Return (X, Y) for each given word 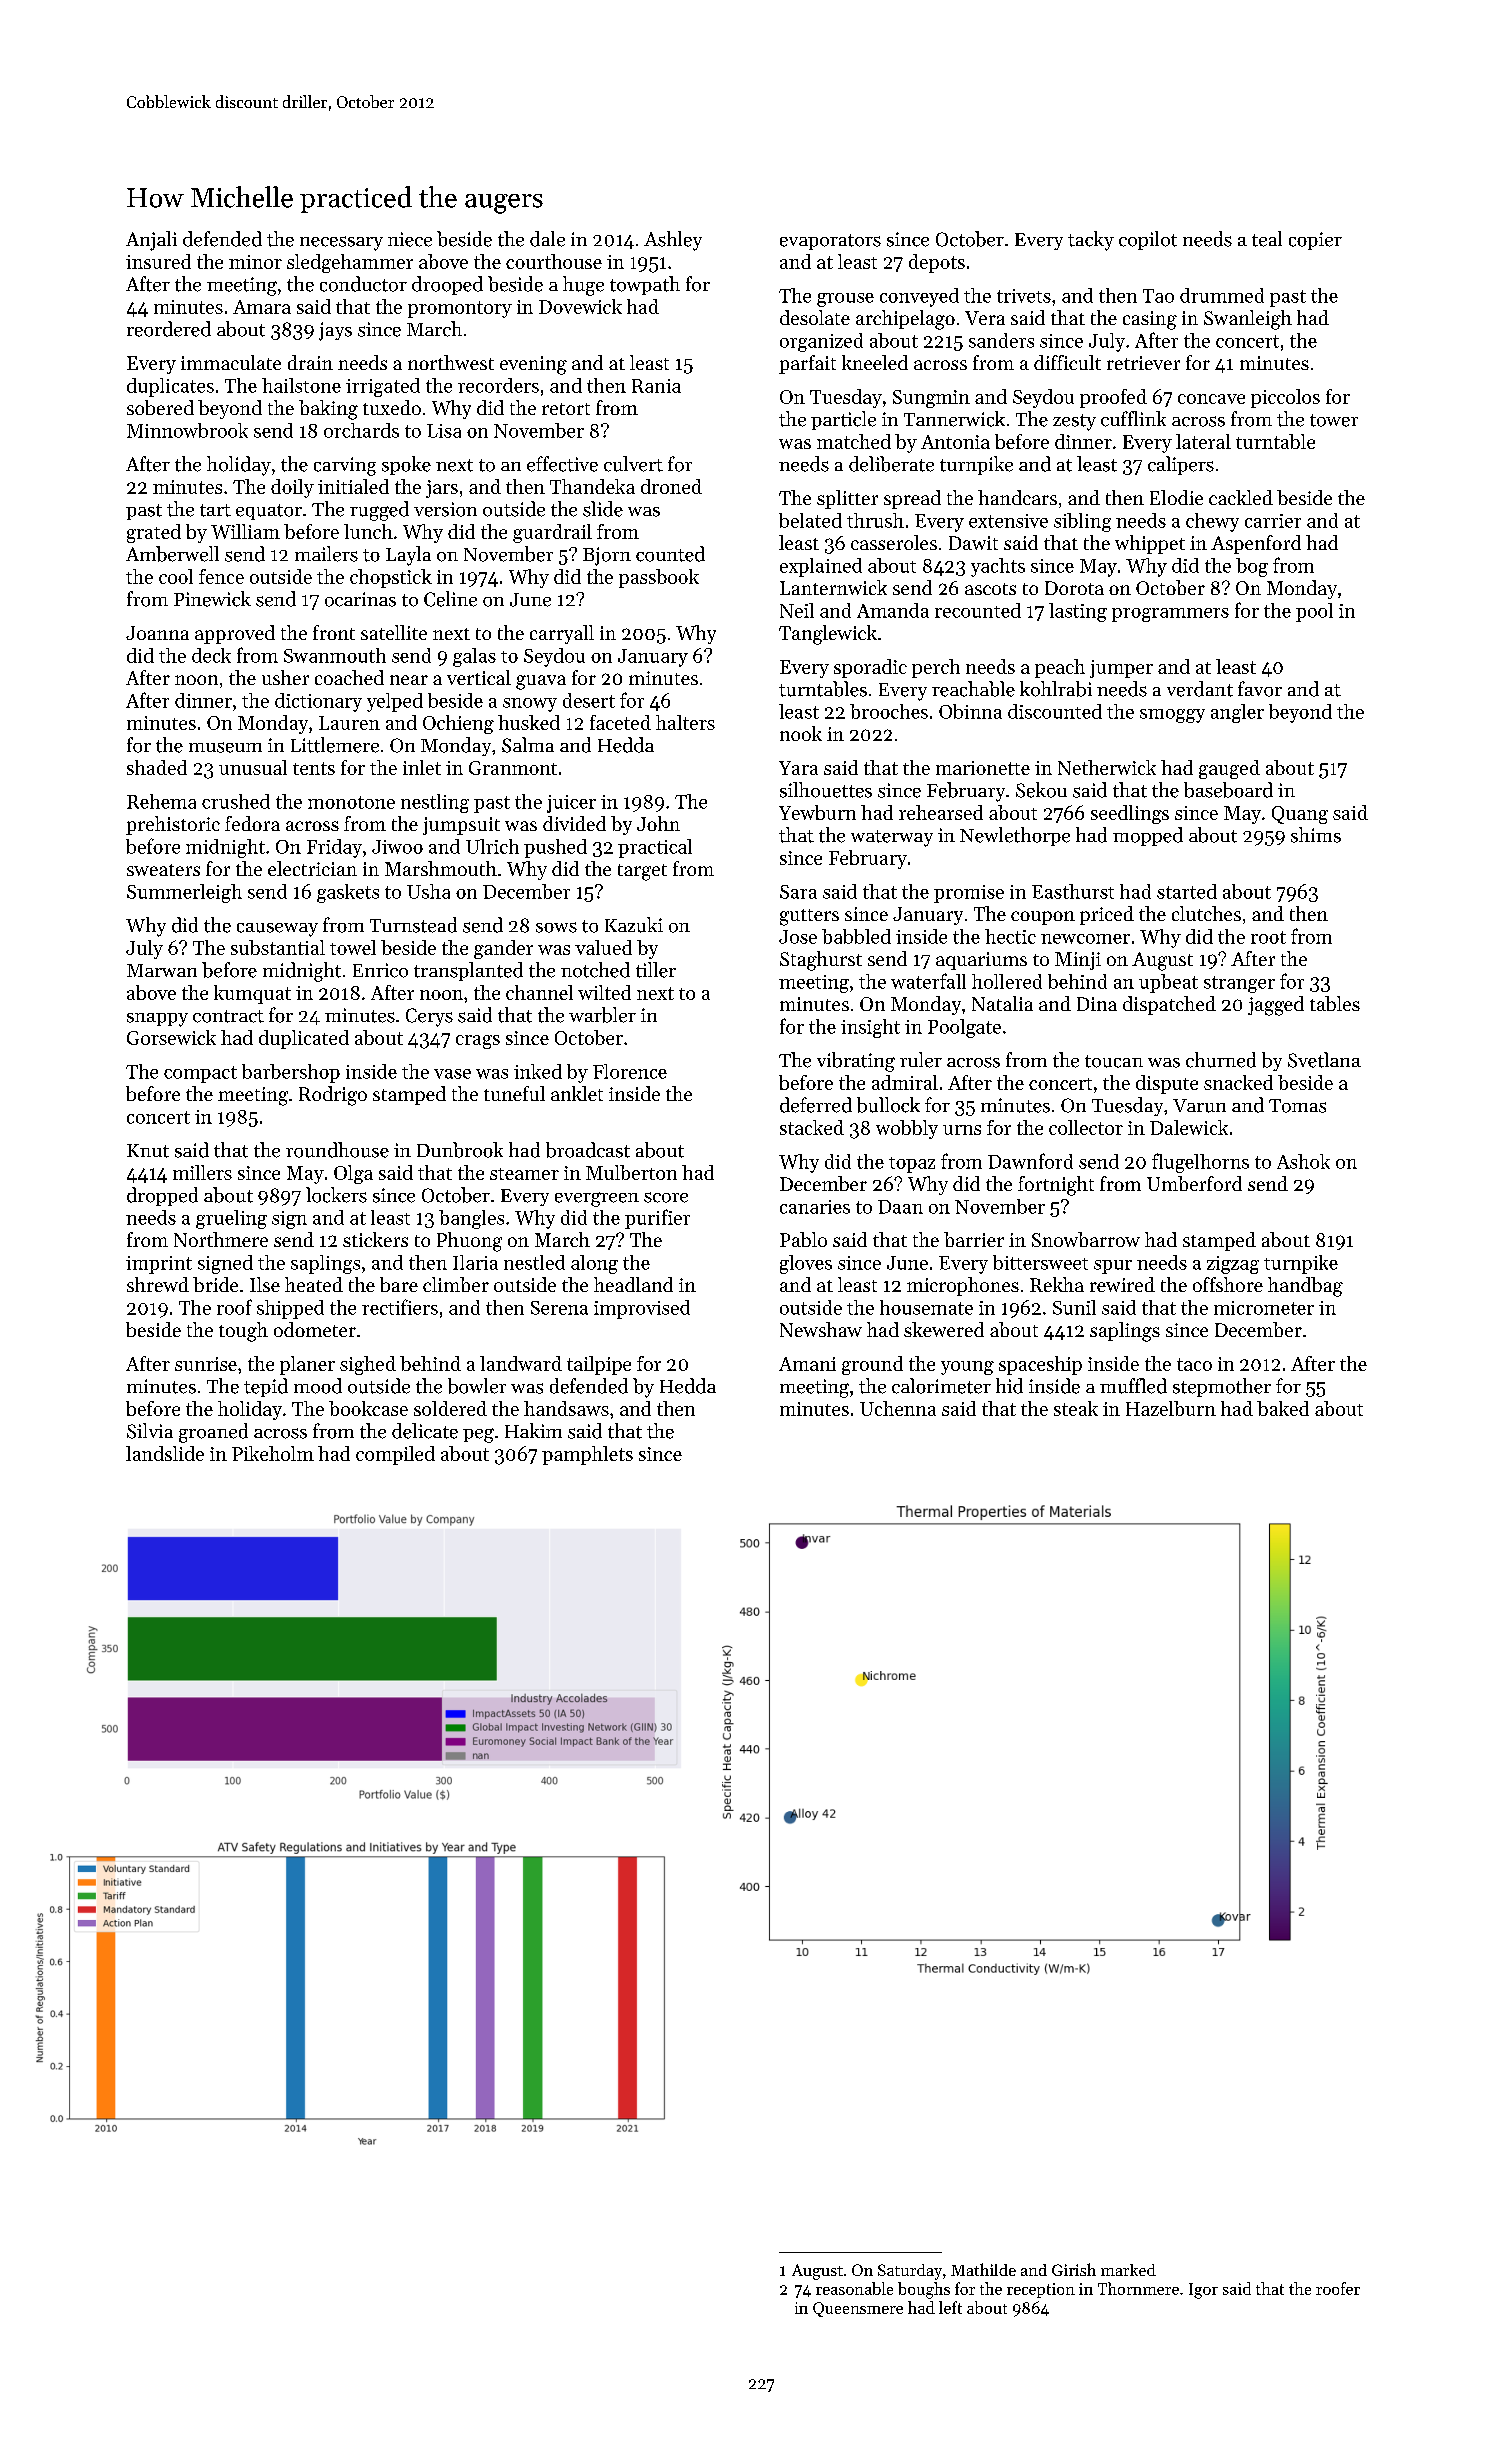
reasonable (854, 2288)
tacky (1091, 241)
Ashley (673, 241)
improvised (642, 1309)
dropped (162, 1196)
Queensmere (858, 2309)
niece (410, 239)
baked (1283, 1408)
